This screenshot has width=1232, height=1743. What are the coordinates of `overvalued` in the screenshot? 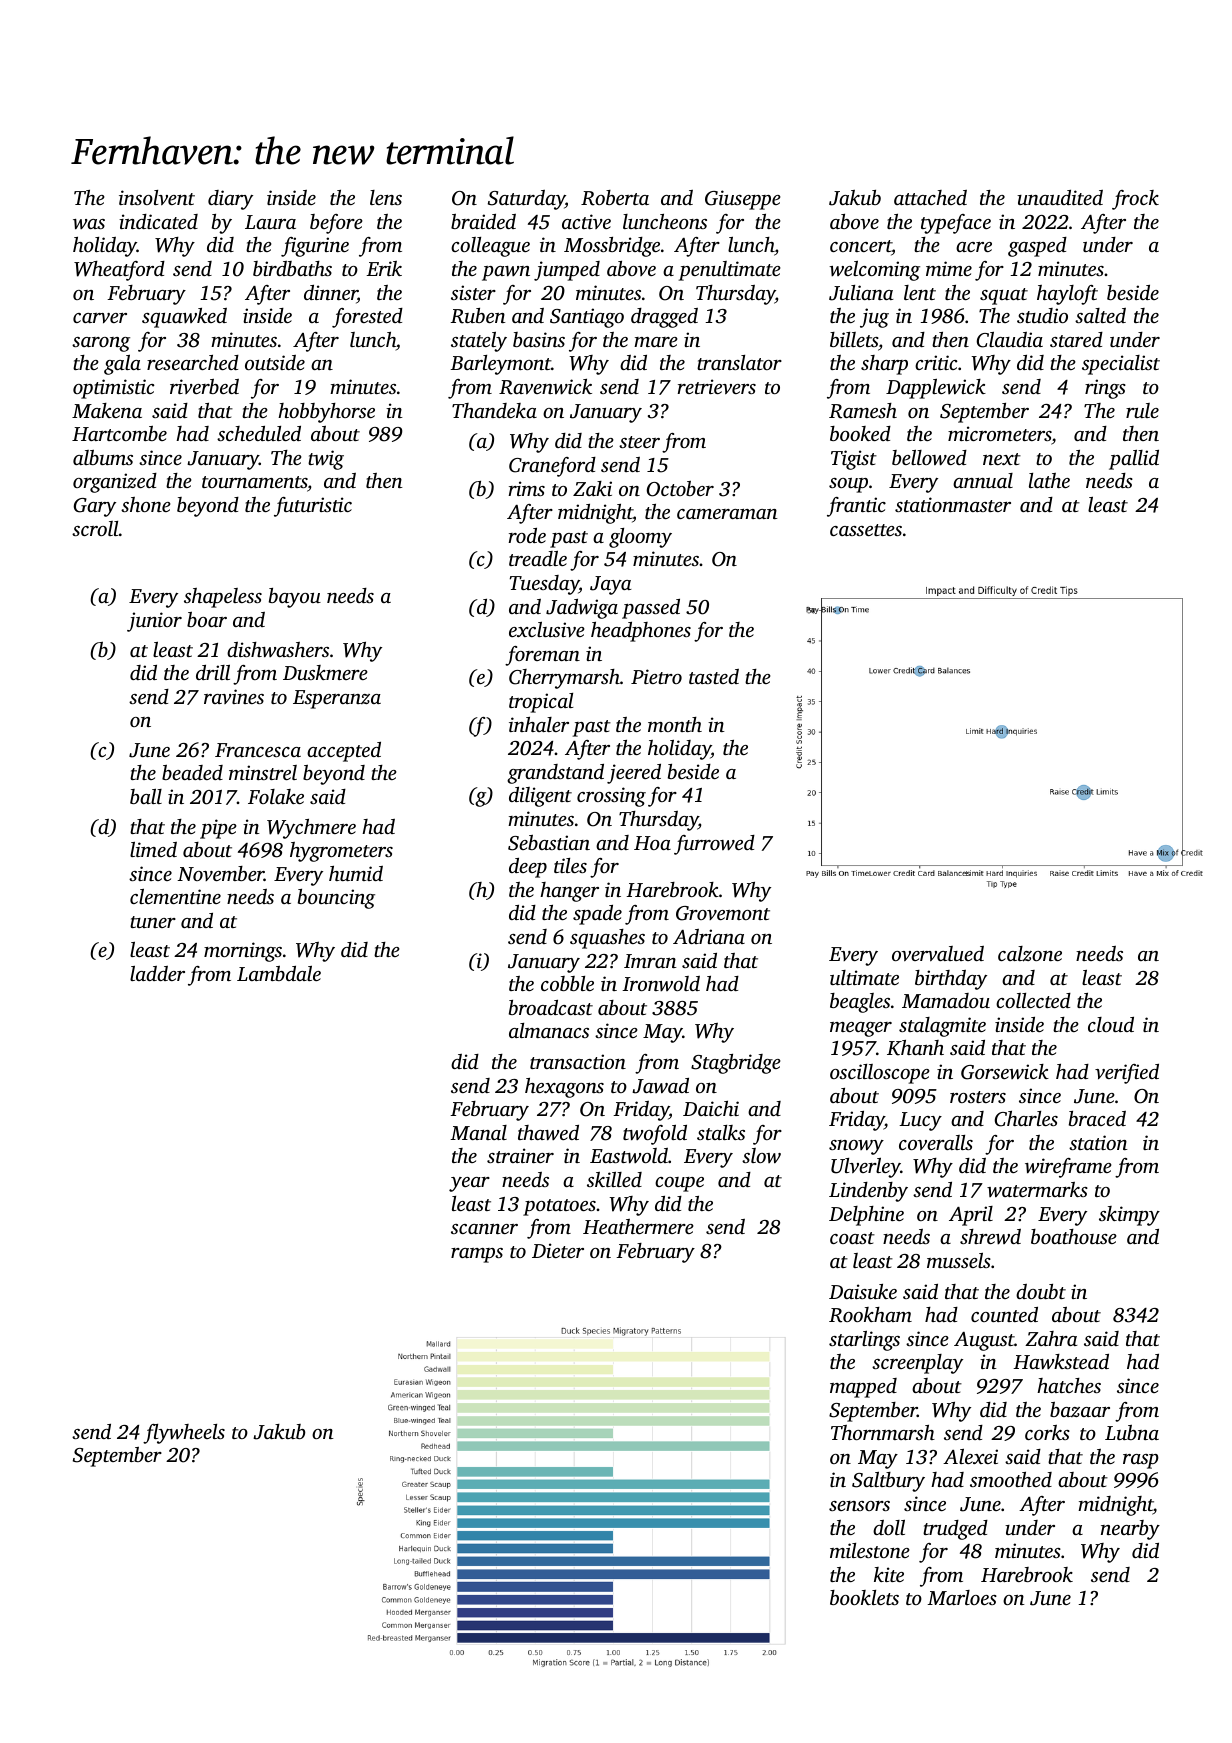 It's located at (938, 953).
